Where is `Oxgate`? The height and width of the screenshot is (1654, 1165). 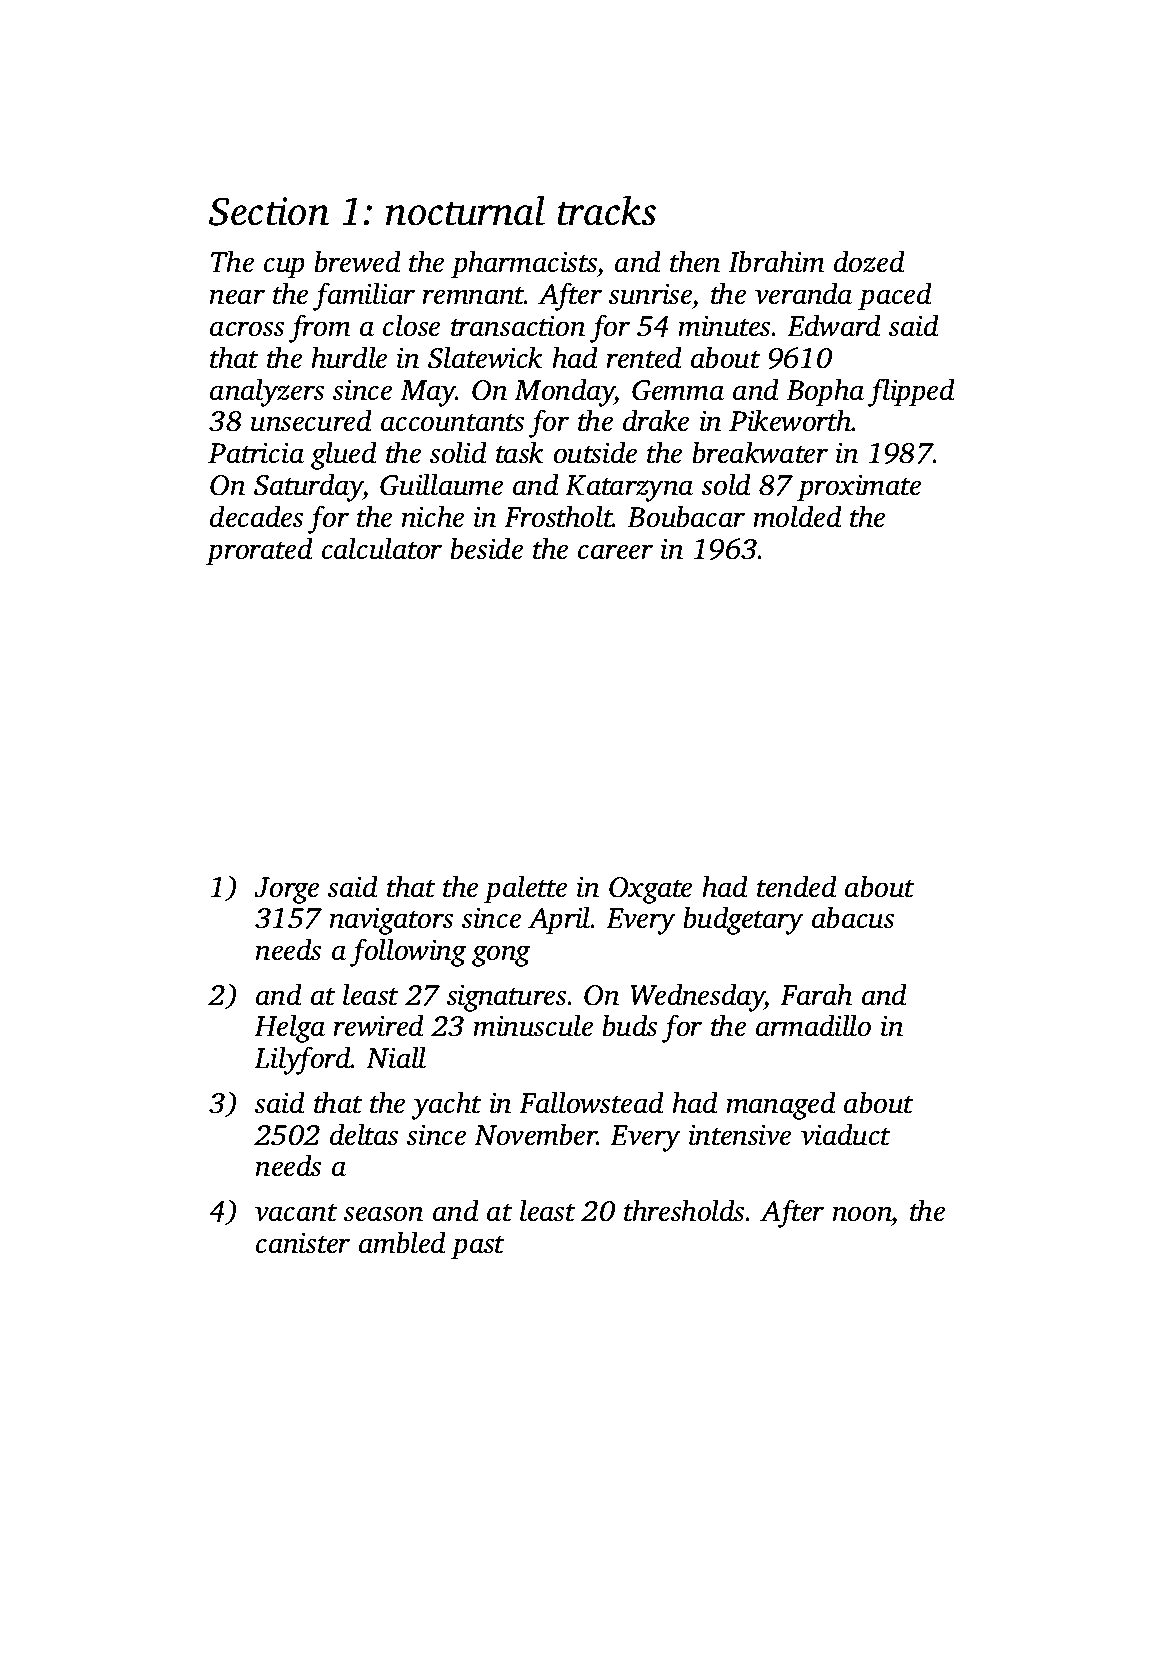 Oxgate is located at coordinates (650, 890).
